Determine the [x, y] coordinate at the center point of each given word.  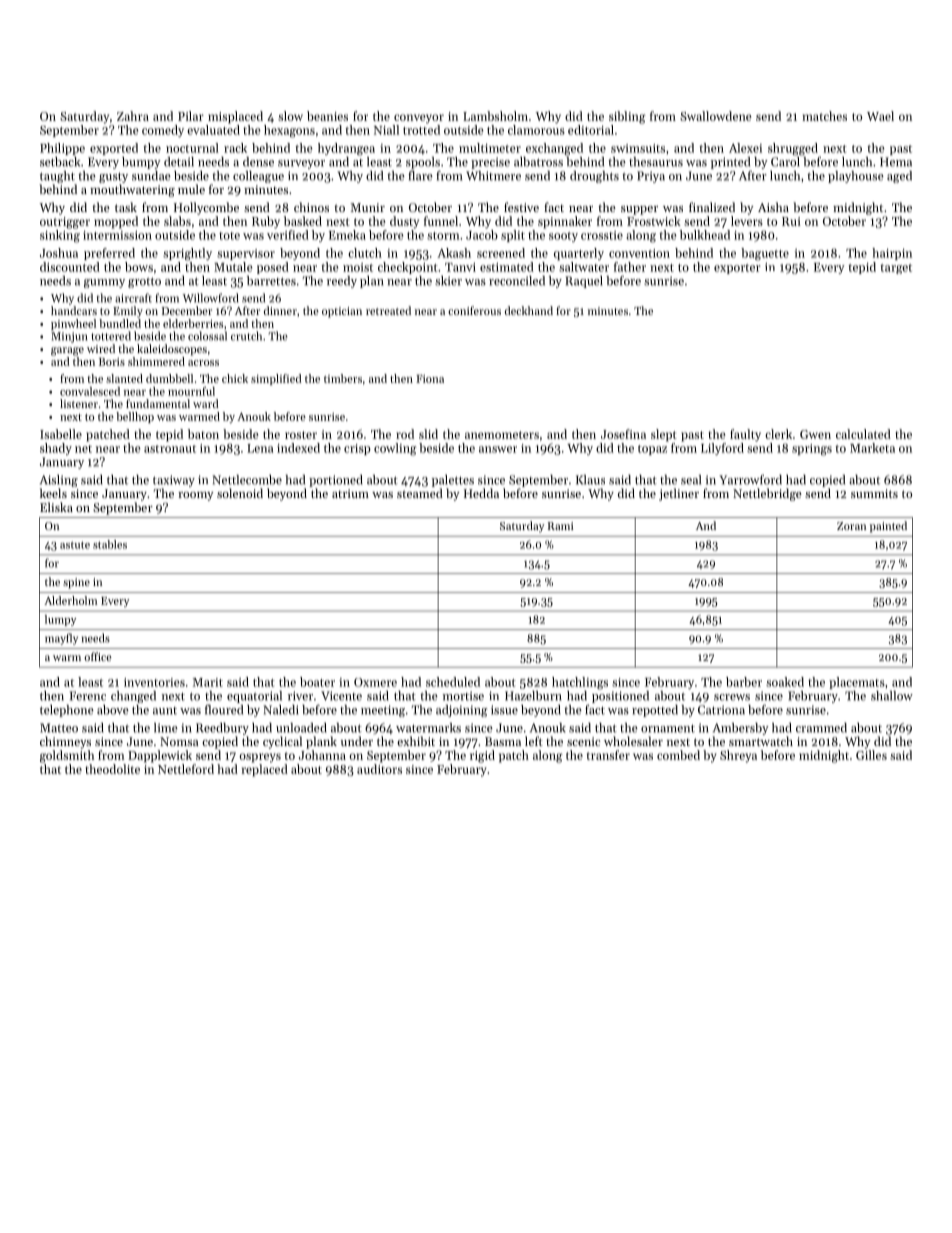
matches [824, 116]
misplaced [235, 117]
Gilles [871, 755]
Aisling [59, 481]
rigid [482, 756]
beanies [327, 116]
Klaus [590, 480]
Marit [208, 682]
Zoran [851, 526]
